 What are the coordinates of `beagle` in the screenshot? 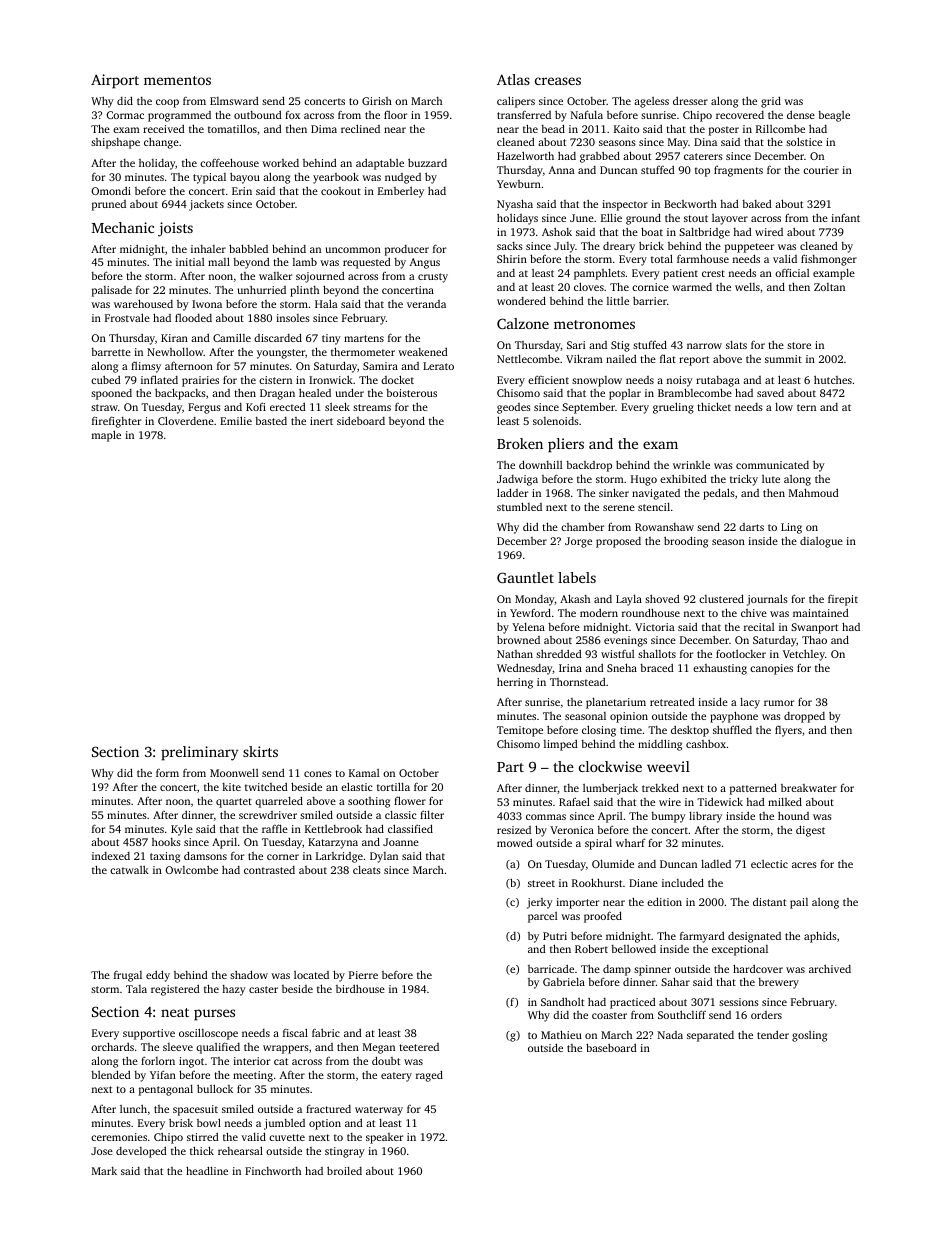 It's located at (834, 116).
